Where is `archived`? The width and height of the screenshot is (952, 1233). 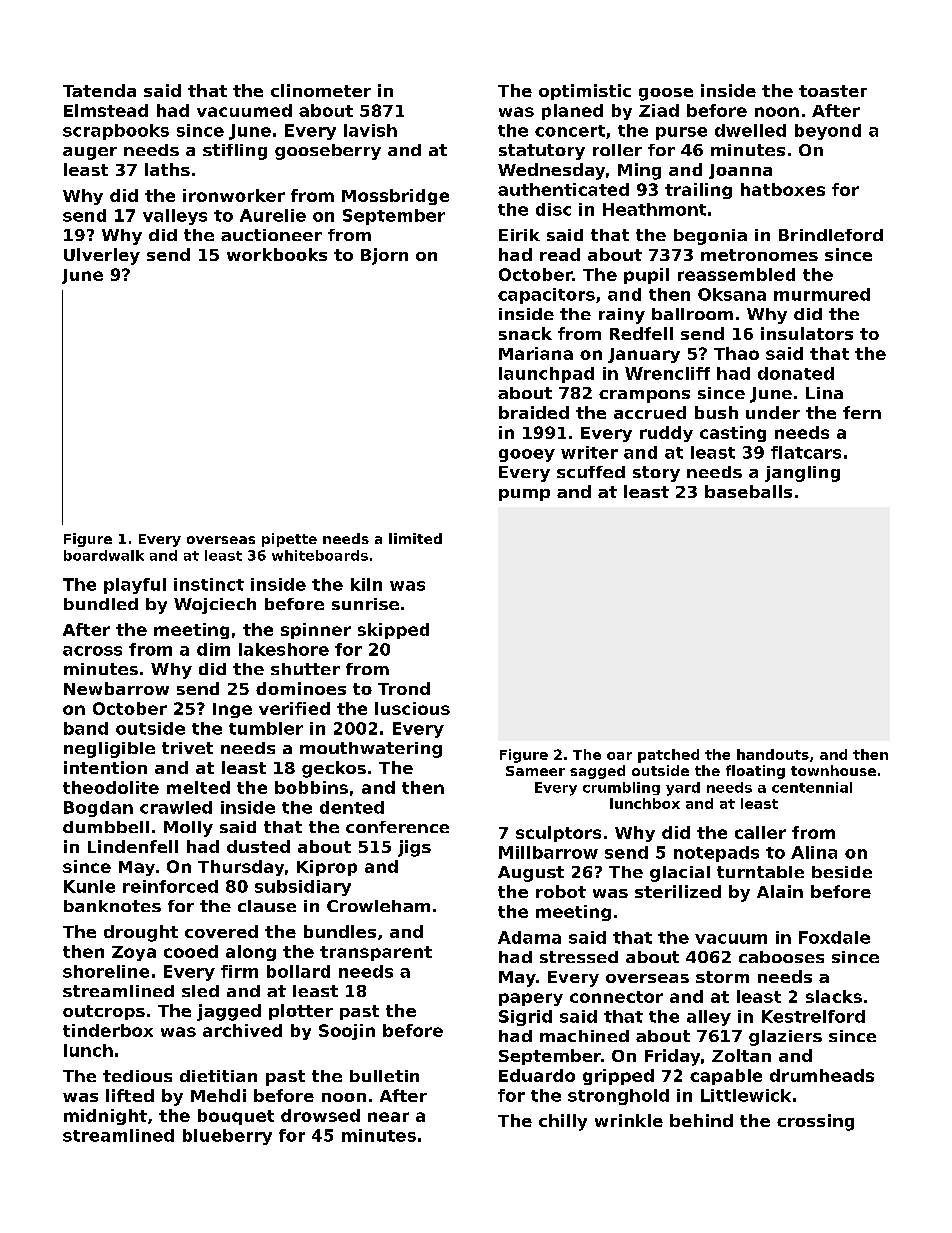
archived is located at coordinates (242, 1030).
